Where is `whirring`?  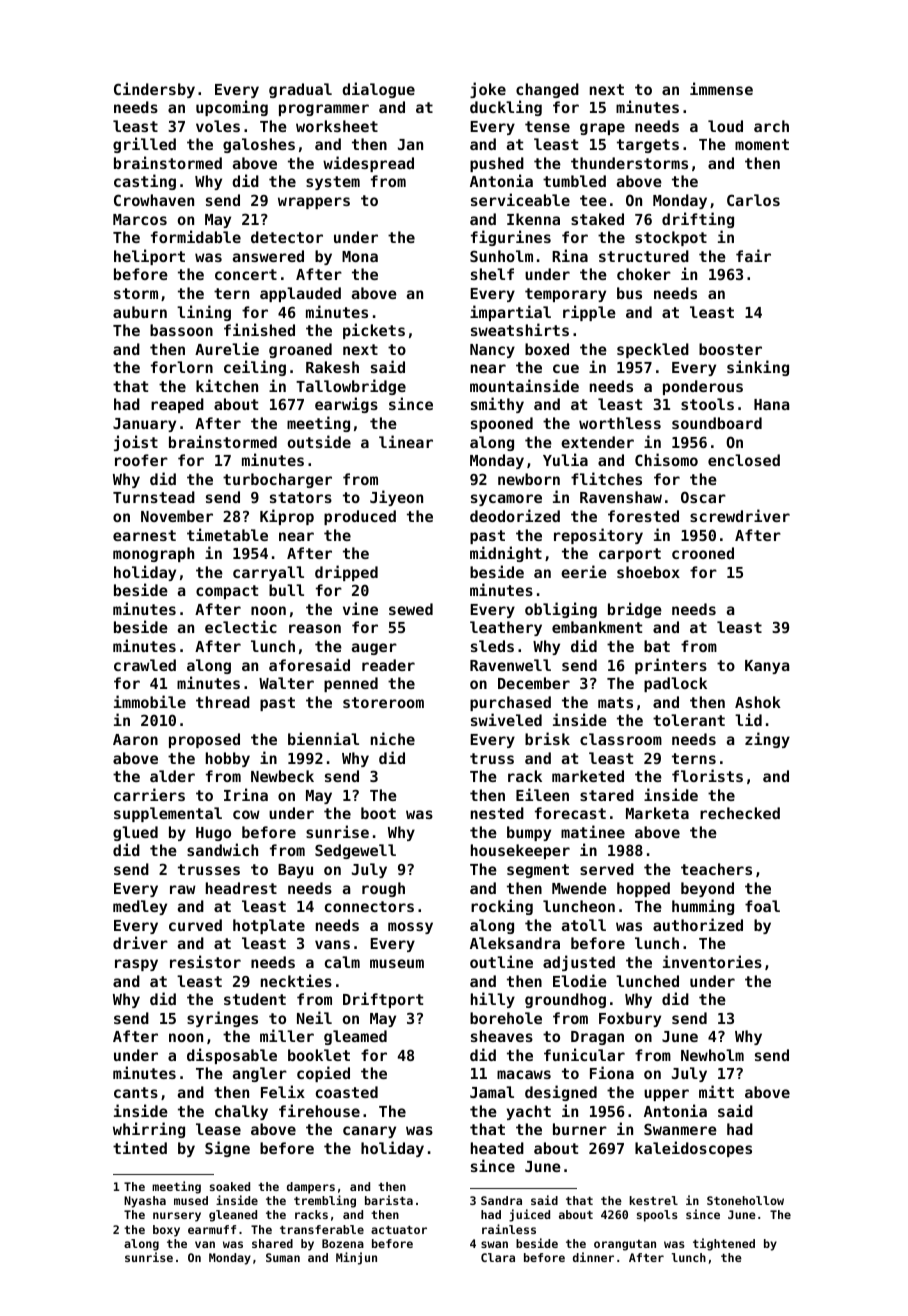 whirring is located at coordinates (149, 1130).
